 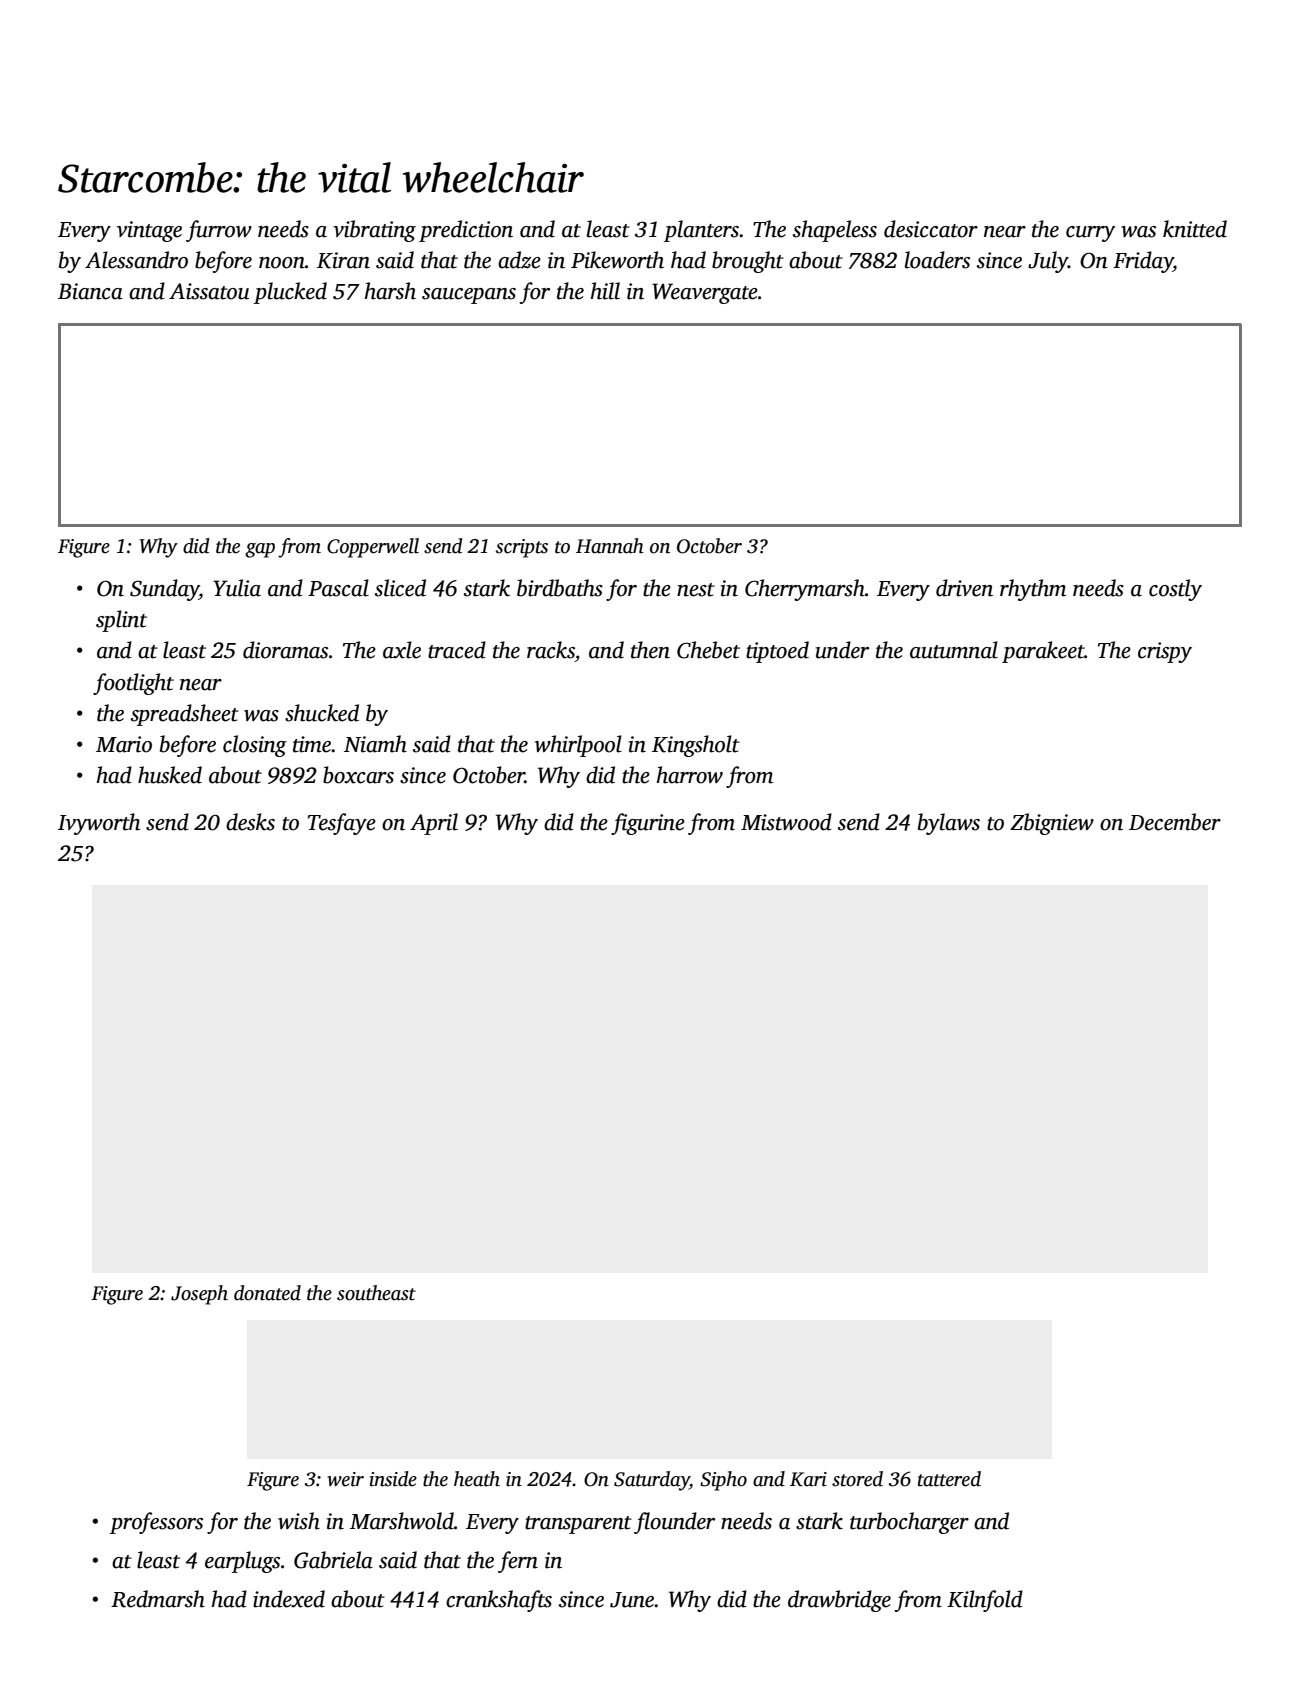 I want to click on tattered, so click(x=949, y=1479).
